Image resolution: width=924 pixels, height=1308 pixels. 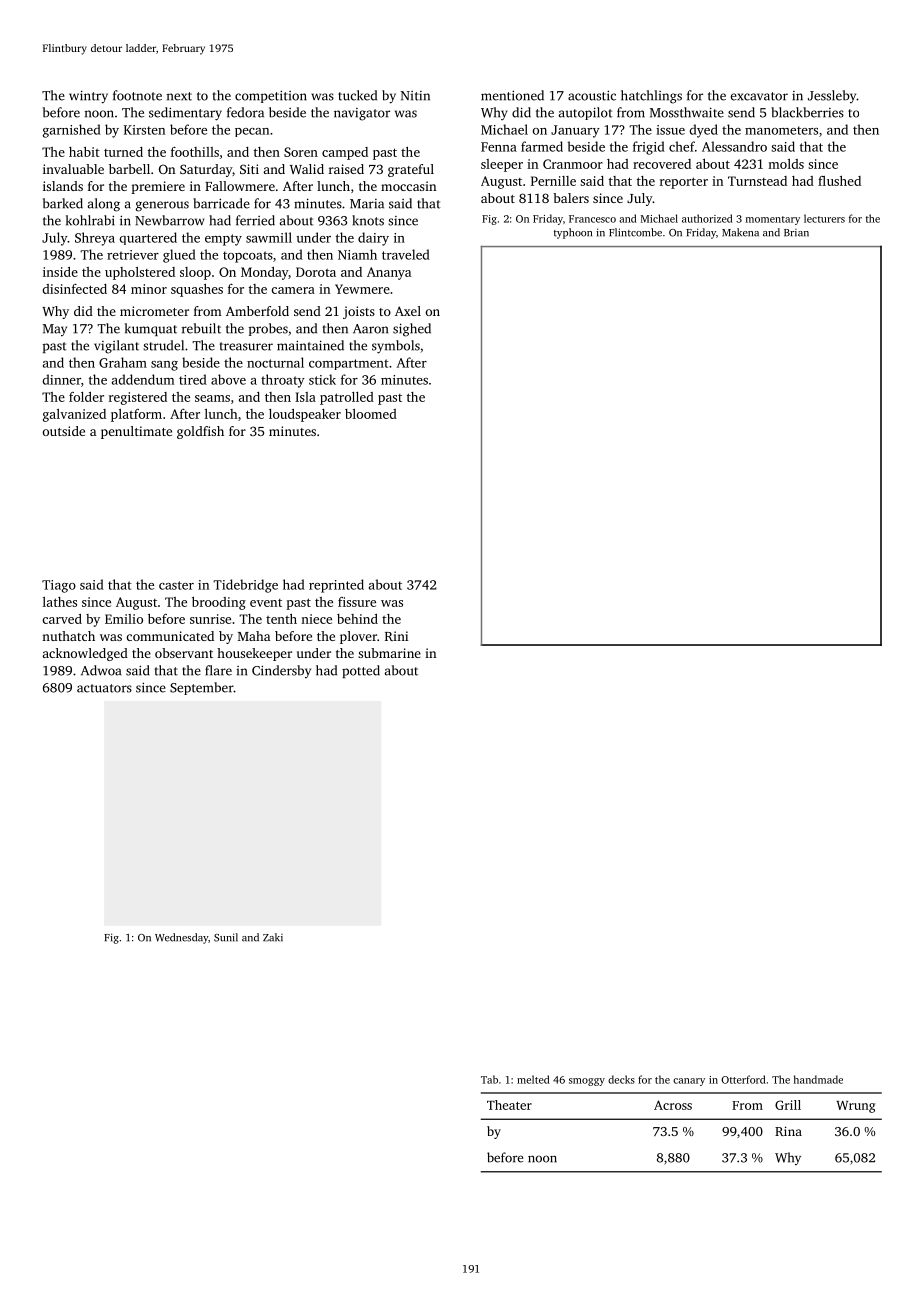 I want to click on Jessleby, so click(x=832, y=96).
